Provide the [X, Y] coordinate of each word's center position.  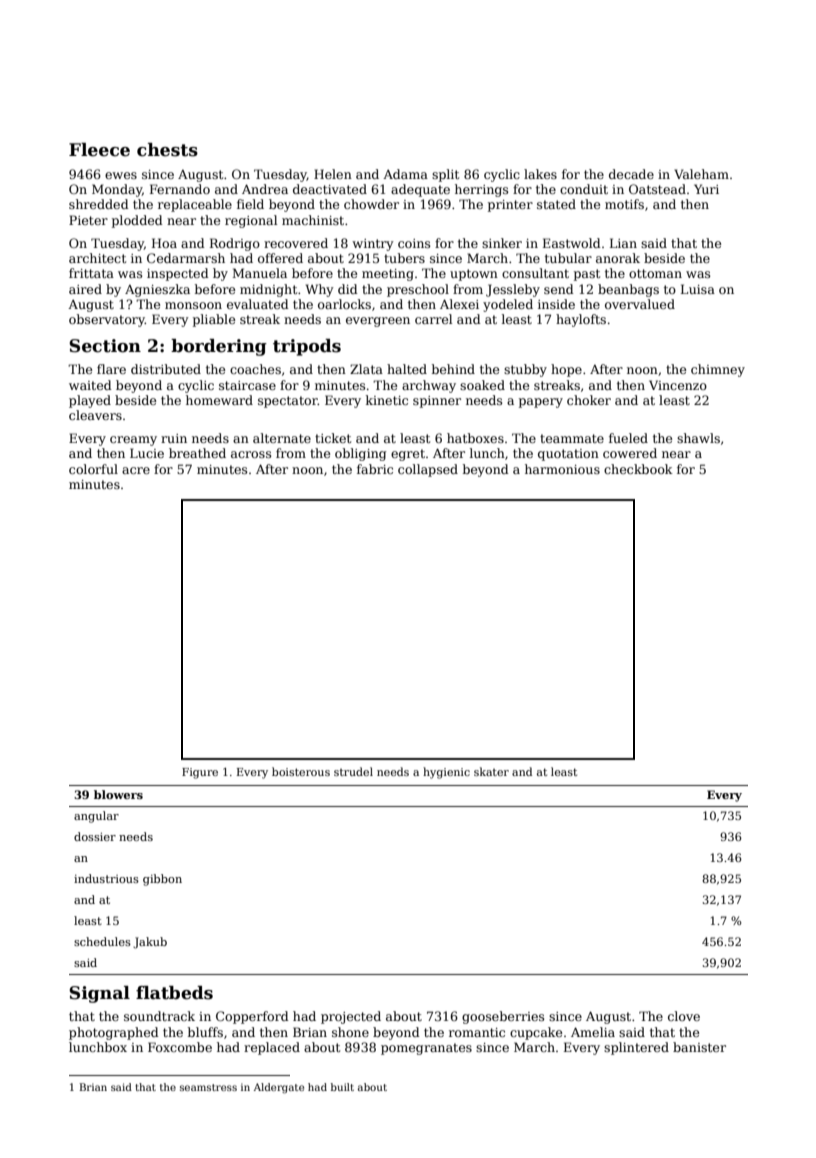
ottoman [655, 273]
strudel [353, 771]
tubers [404, 258]
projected [351, 1017]
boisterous [301, 771]
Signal [99, 994]
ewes [121, 175]
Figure [200, 773]
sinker [502, 243]
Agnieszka [157, 290]
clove [684, 1016]
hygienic [446, 773]
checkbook [638, 469]
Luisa [698, 289]
